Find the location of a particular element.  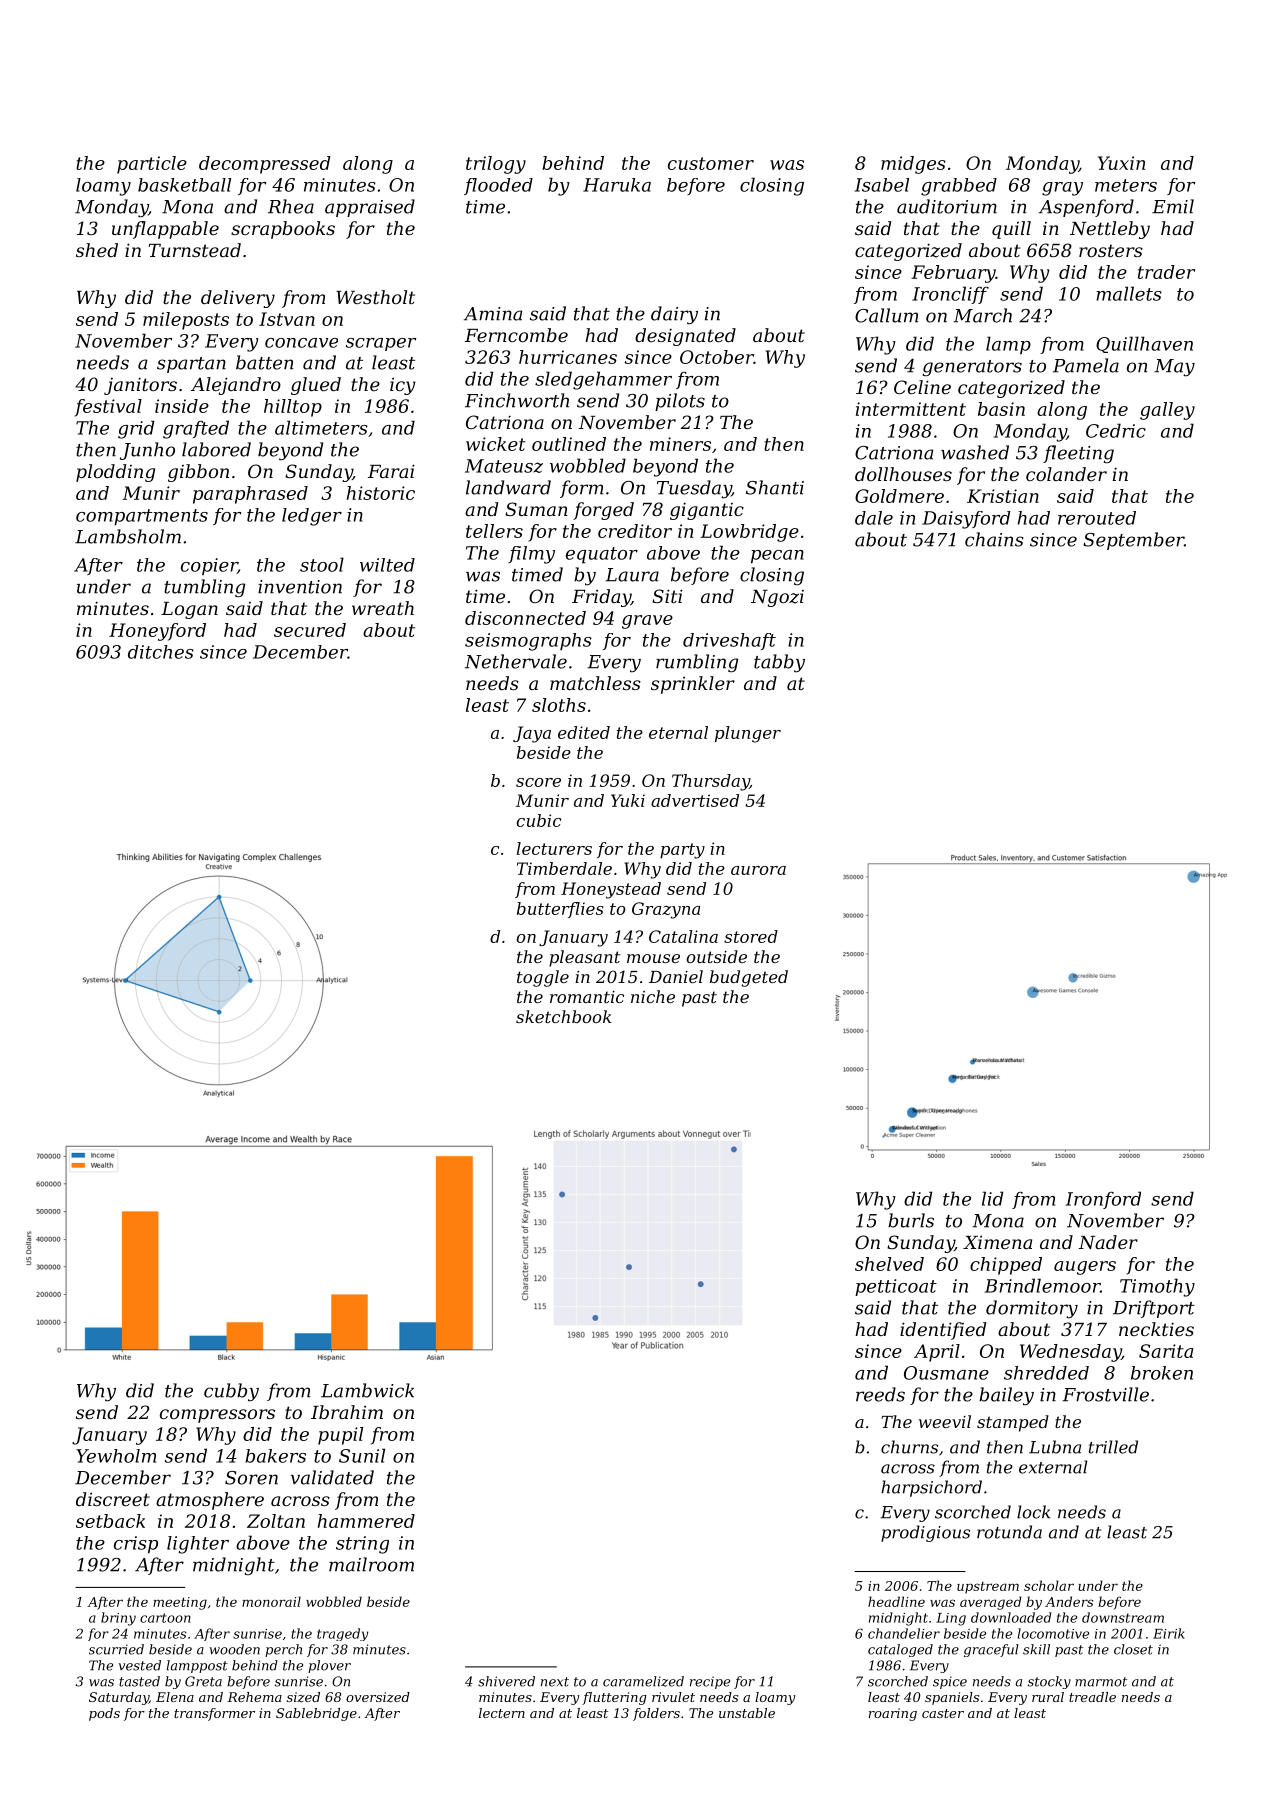

Ironford is located at coordinates (1103, 1200).
